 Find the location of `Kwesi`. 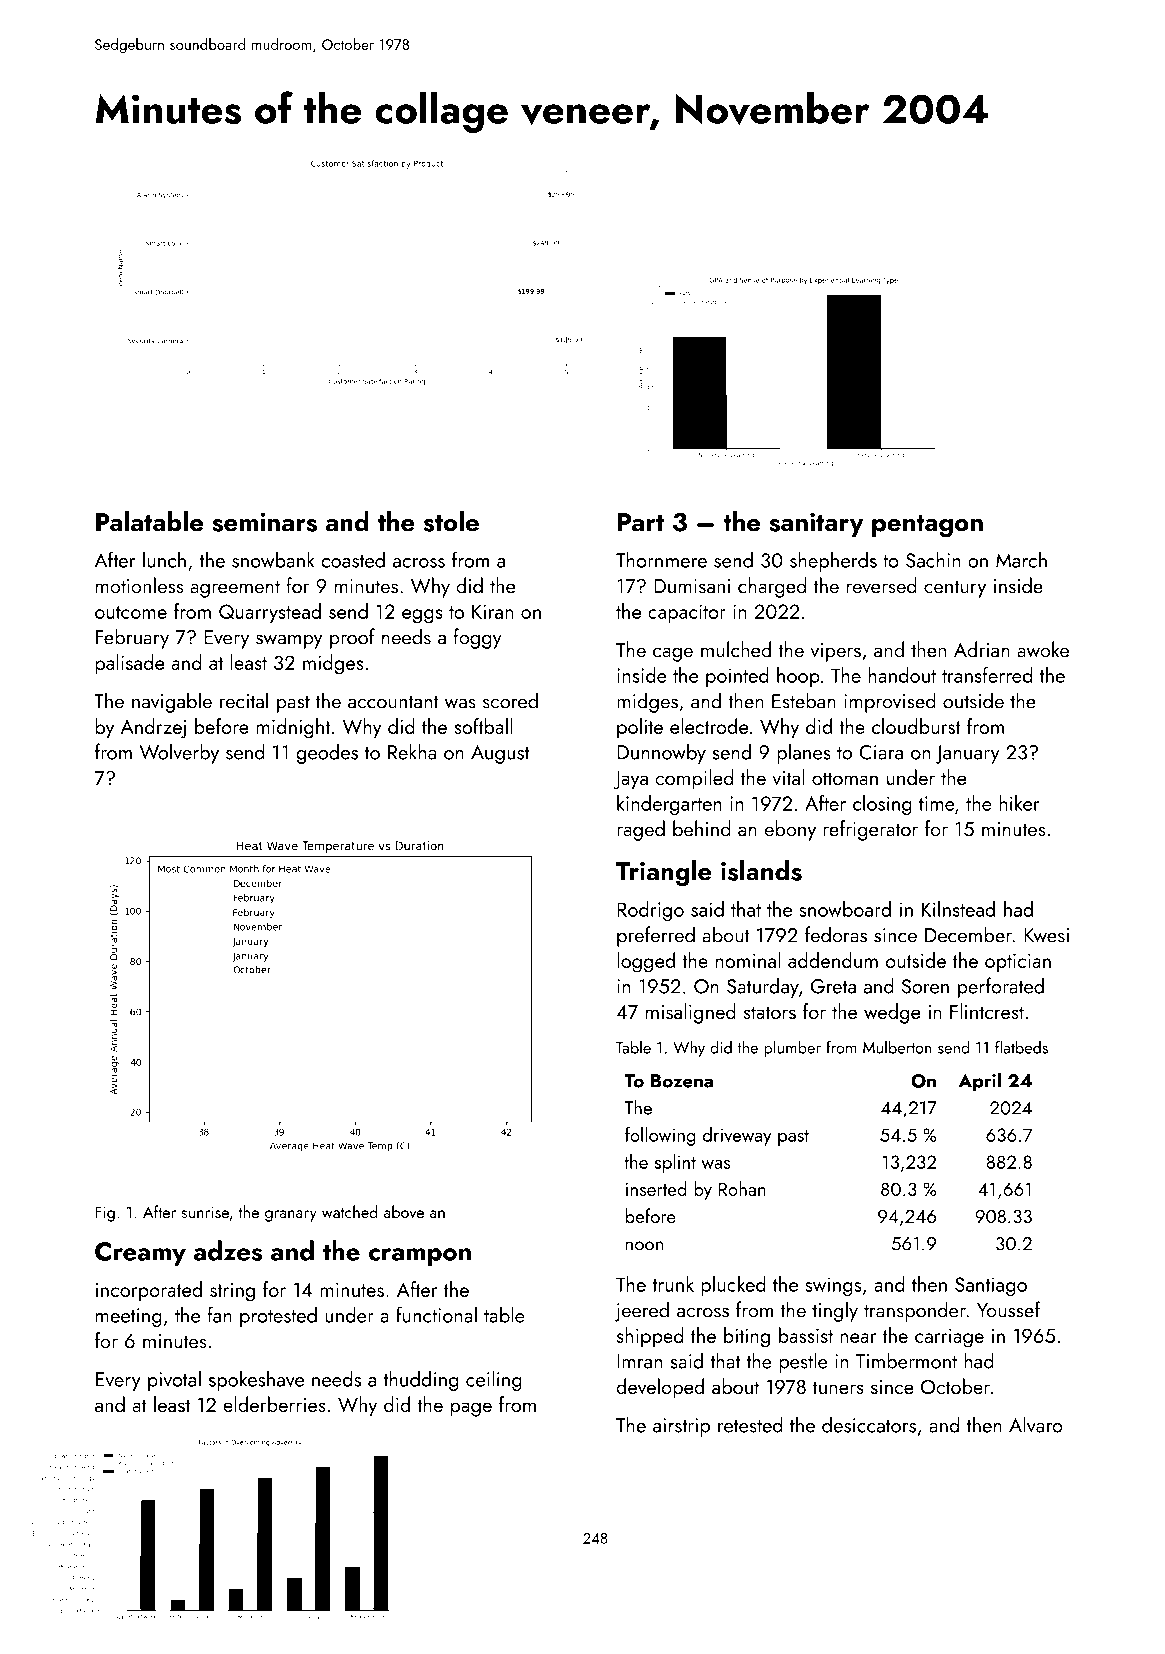

Kwesi is located at coordinates (1046, 935).
